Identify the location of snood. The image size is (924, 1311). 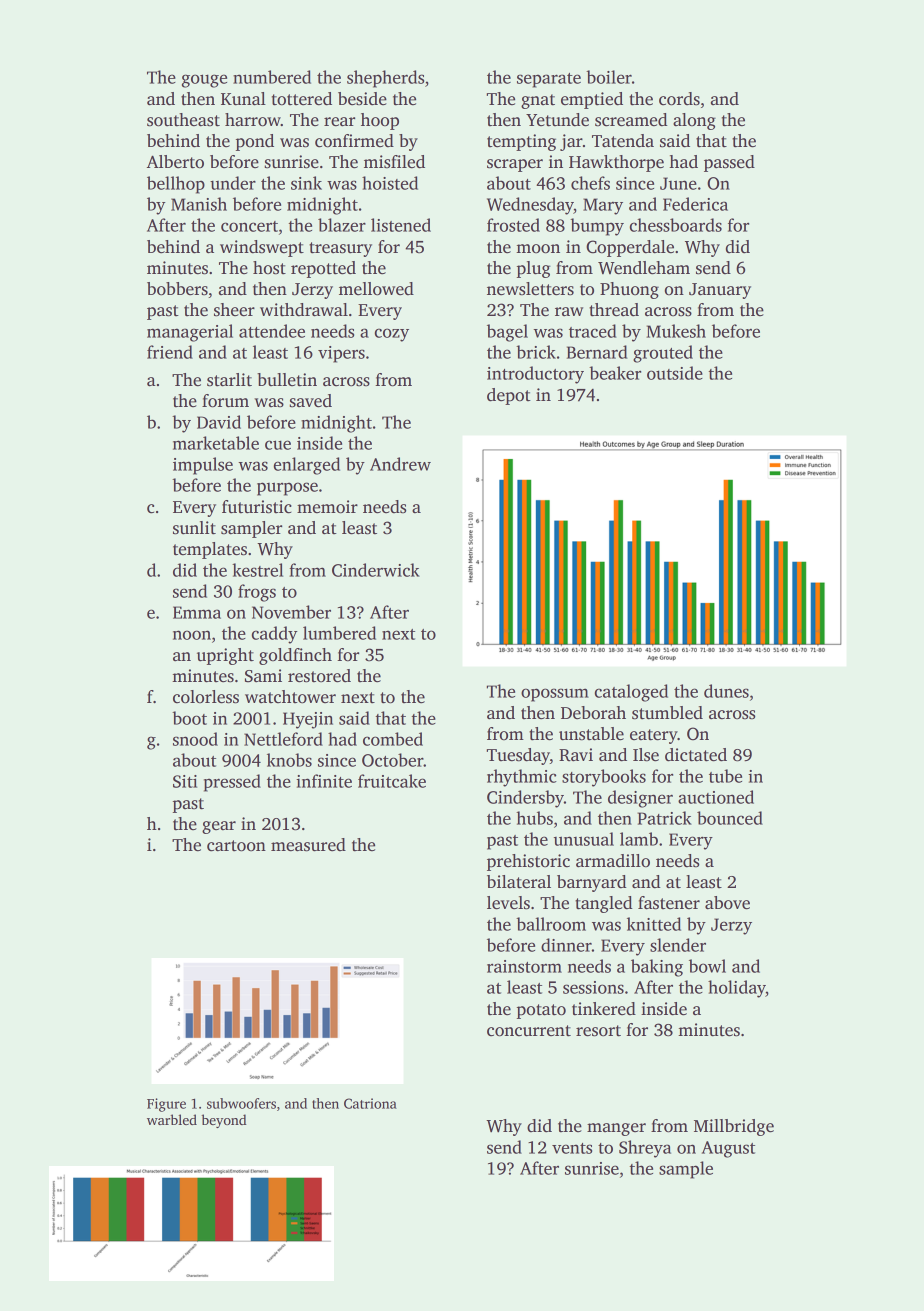
(195, 739).
